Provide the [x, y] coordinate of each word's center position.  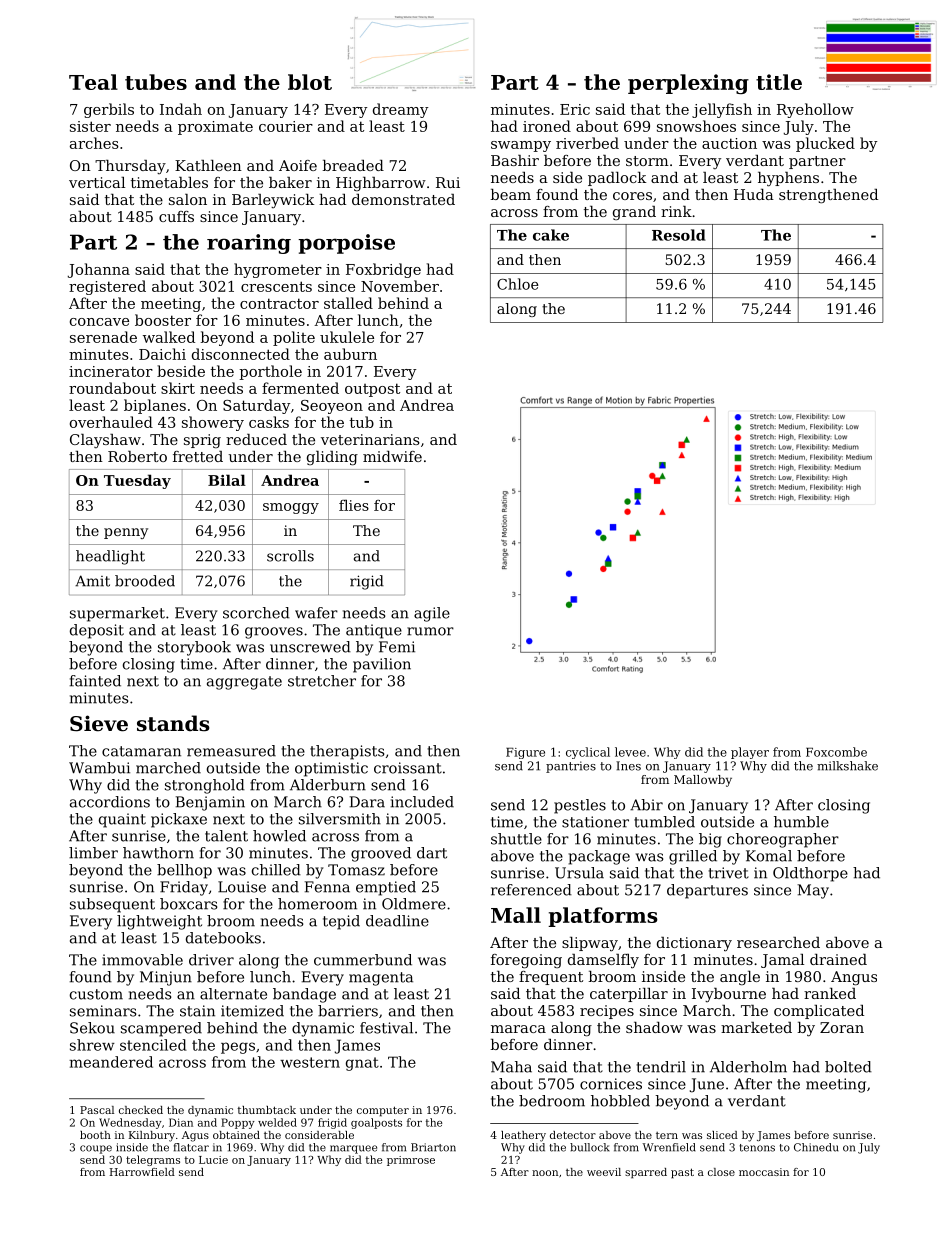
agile [432, 614]
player [750, 753]
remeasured [231, 751]
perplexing [688, 84]
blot [310, 82]
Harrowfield [142, 1172]
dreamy [400, 110]
